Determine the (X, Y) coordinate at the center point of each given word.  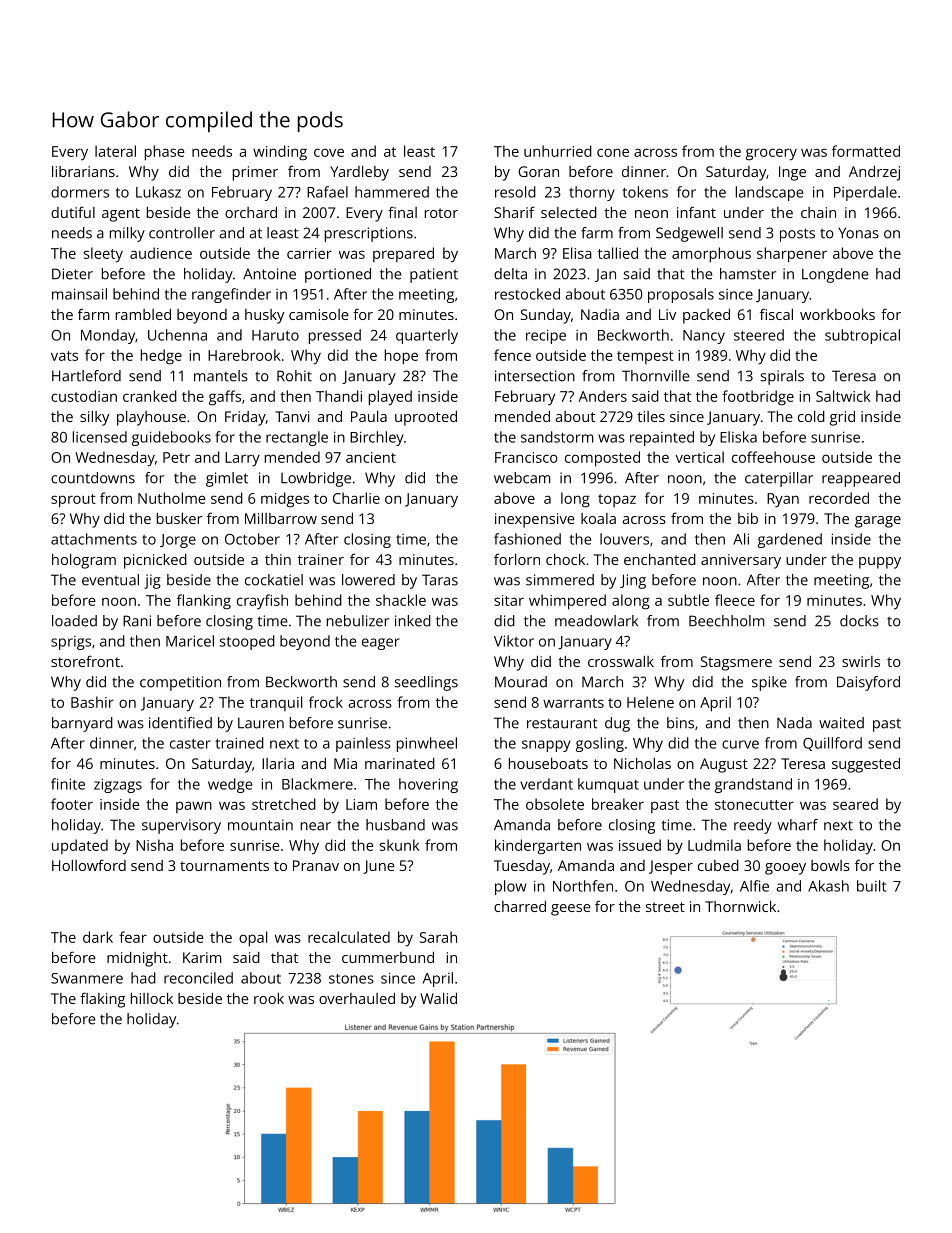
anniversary (741, 561)
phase (165, 153)
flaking (102, 1000)
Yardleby (359, 173)
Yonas (858, 233)
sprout (73, 501)
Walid (438, 998)
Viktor (514, 641)
